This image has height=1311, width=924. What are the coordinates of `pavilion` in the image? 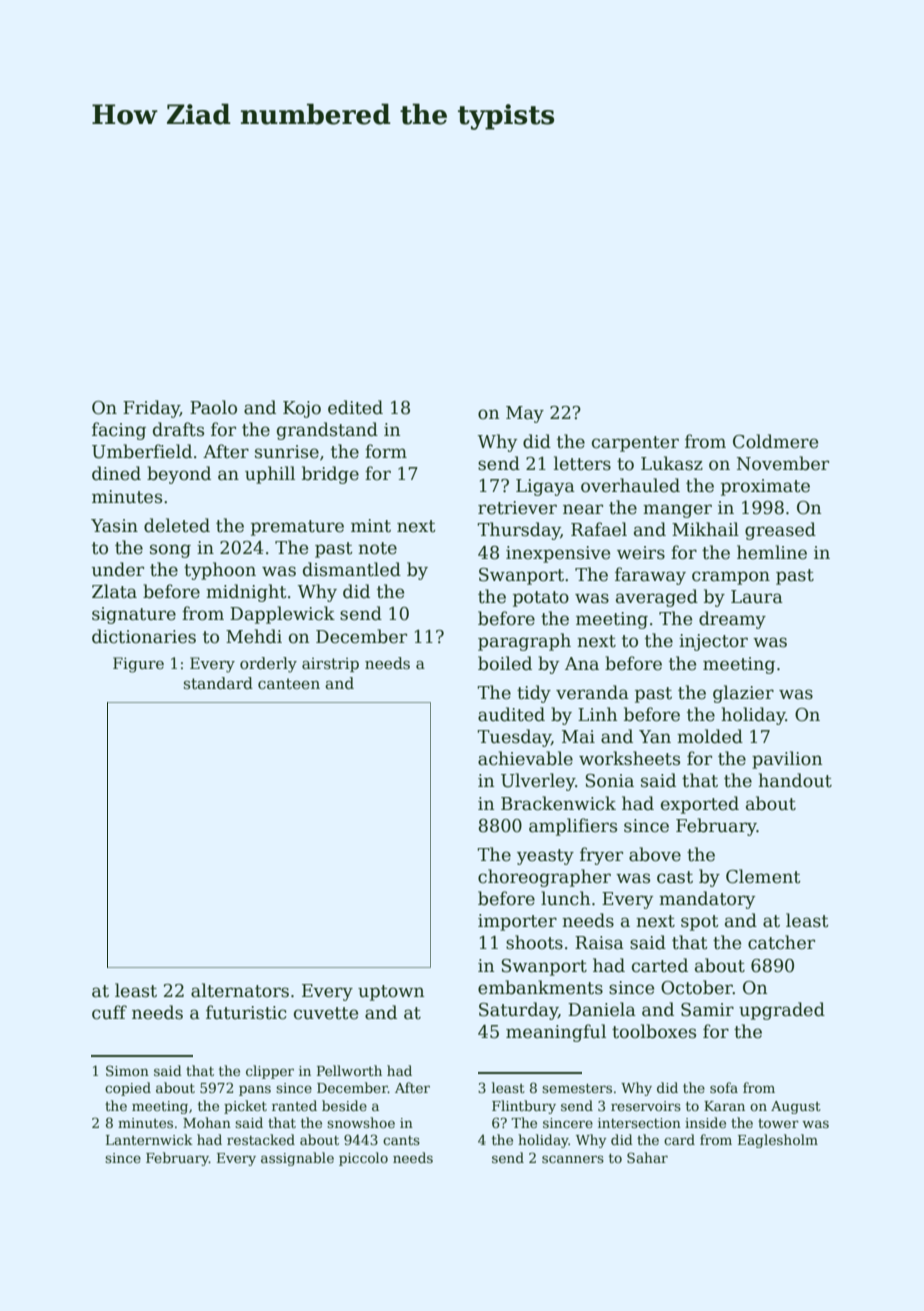 It's located at (787, 760).
